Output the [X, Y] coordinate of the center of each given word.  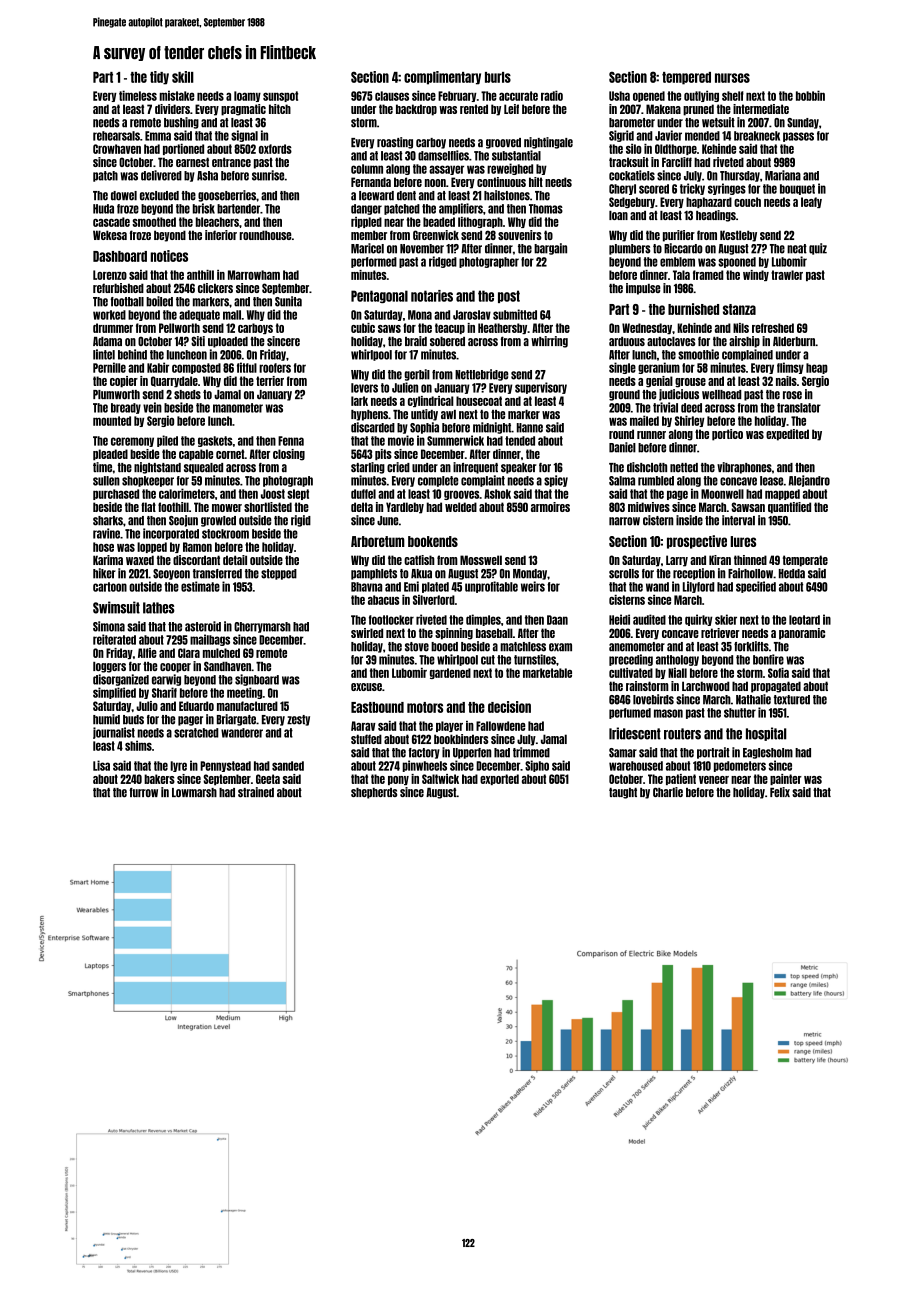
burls [498, 77]
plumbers [629, 249]
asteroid [203, 626]
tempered [686, 78]
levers [364, 388]
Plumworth [116, 395]
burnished [693, 309]
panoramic [802, 634]
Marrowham [254, 275]
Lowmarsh [194, 793]
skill [183, 77]
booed [444, 647]
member [369, 235]
